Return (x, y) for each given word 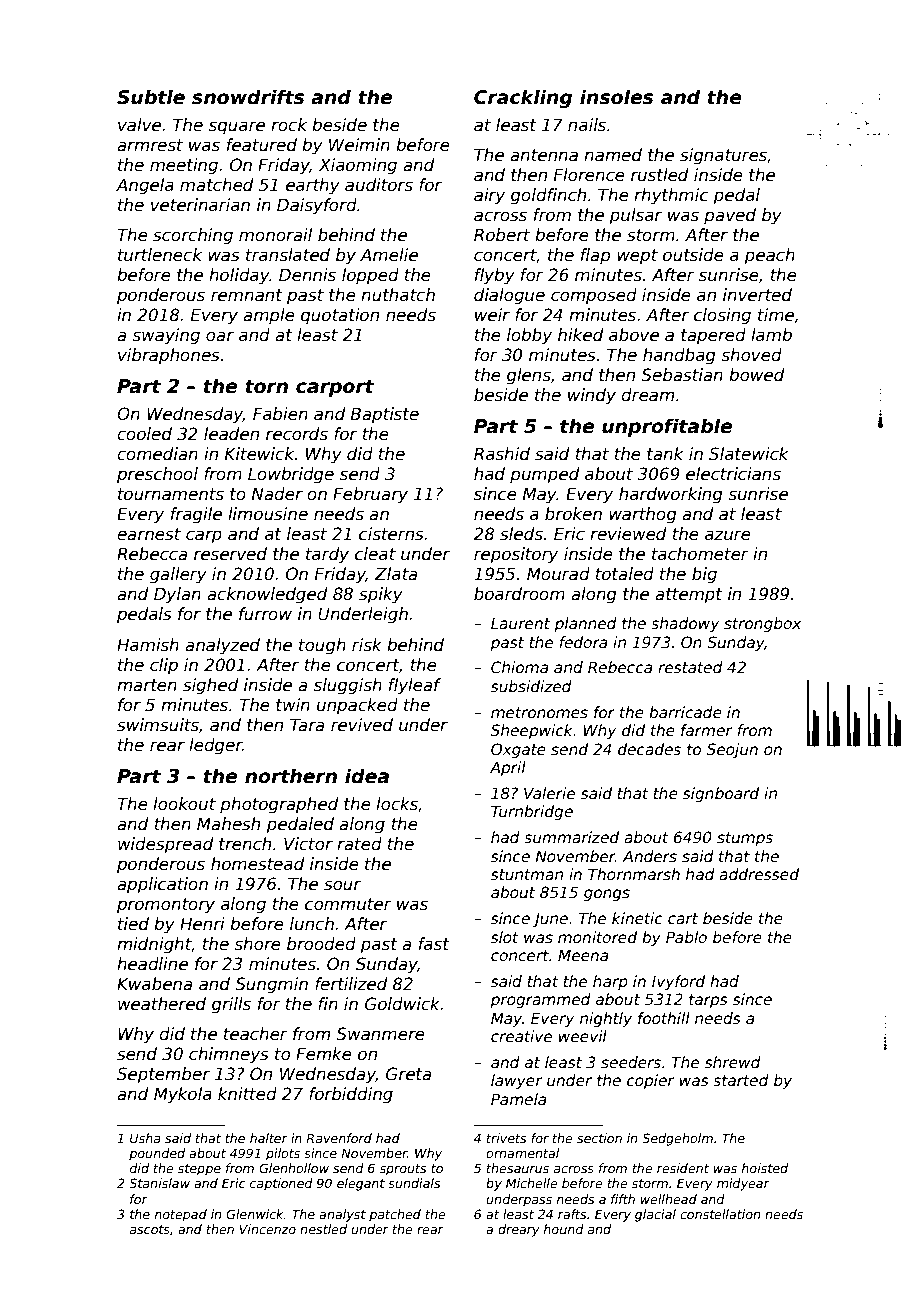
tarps (708, 1001)
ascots (150, 1229)
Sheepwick (532, 731)
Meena (583, 955)
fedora (583, 642)
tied (133, 924)
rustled (660, 175)
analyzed (222, 646)
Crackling (523, 98)
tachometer (700, 554)
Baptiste (385, 415)
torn (266, 386)
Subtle (151, 97)
